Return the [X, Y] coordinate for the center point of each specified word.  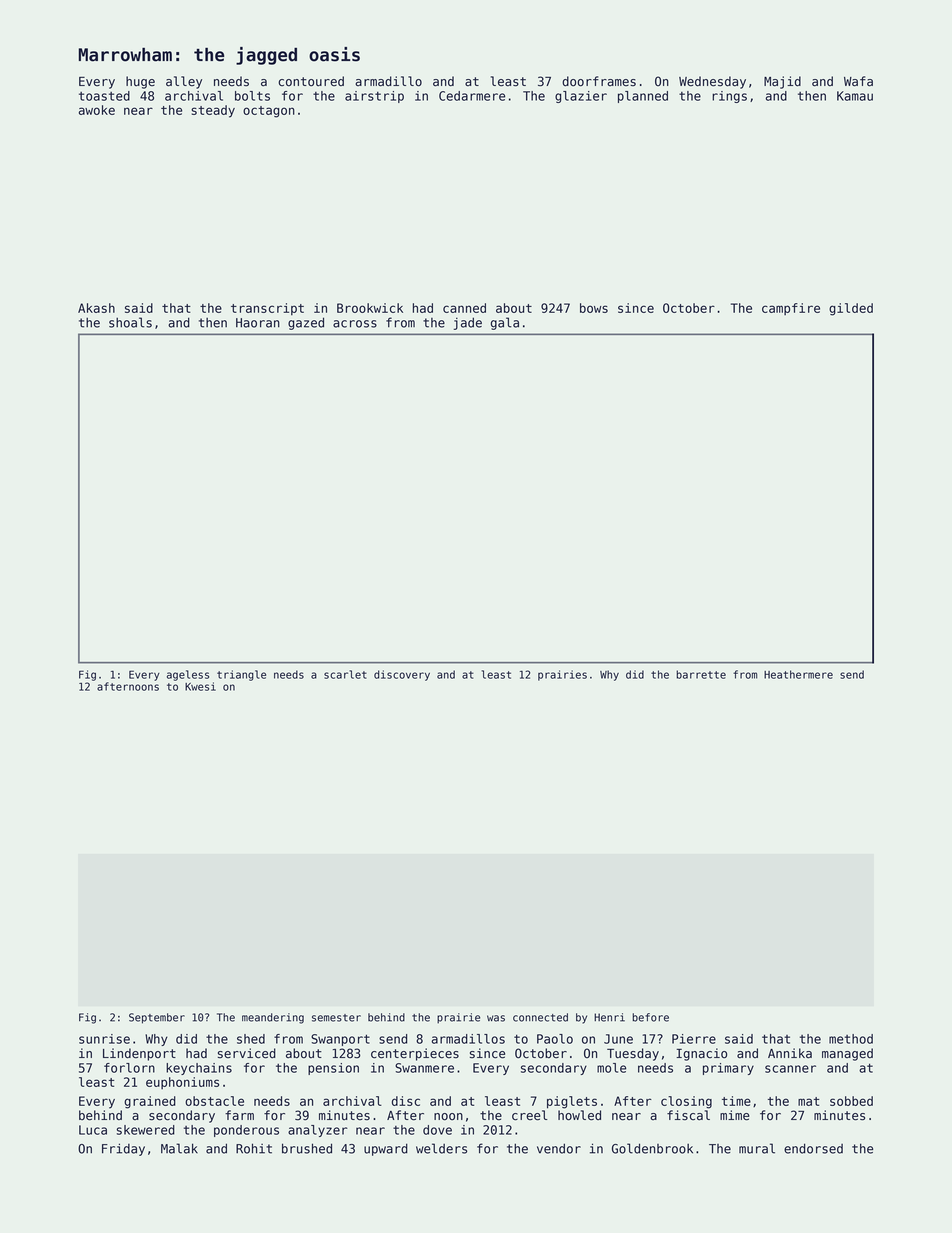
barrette [701, 674]
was [496, 1018]
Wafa [858, 81]
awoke [97, 110]
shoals [130, 322]
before [650, 1017]
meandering [273, 1018]
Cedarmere [472, 96]
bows [594, 308]
